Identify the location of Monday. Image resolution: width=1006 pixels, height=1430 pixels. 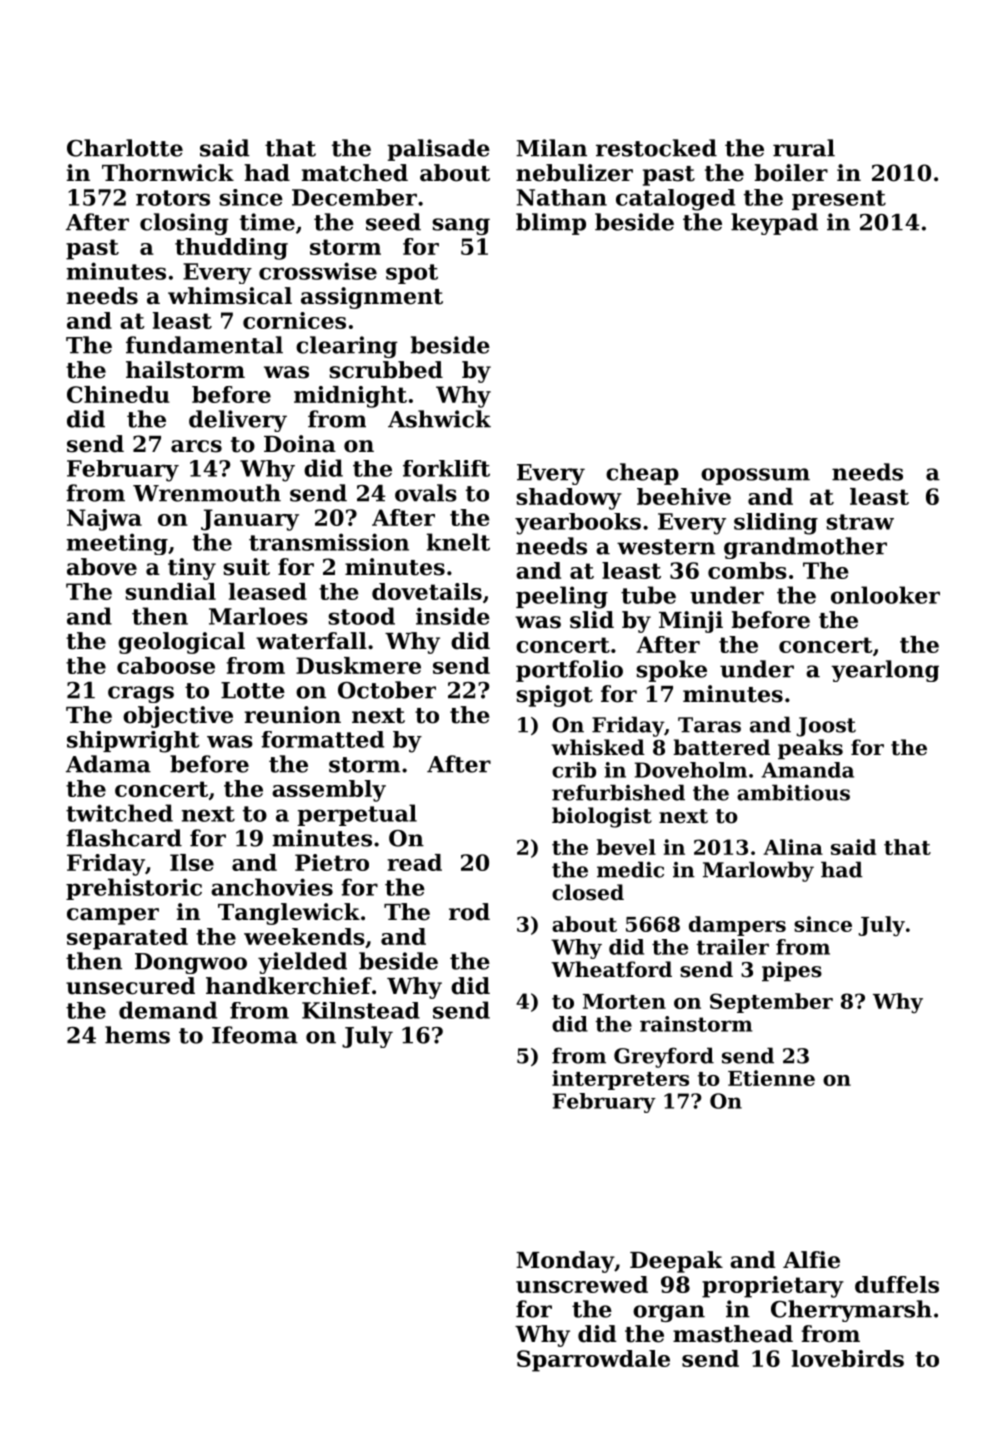
(565, 1262).
